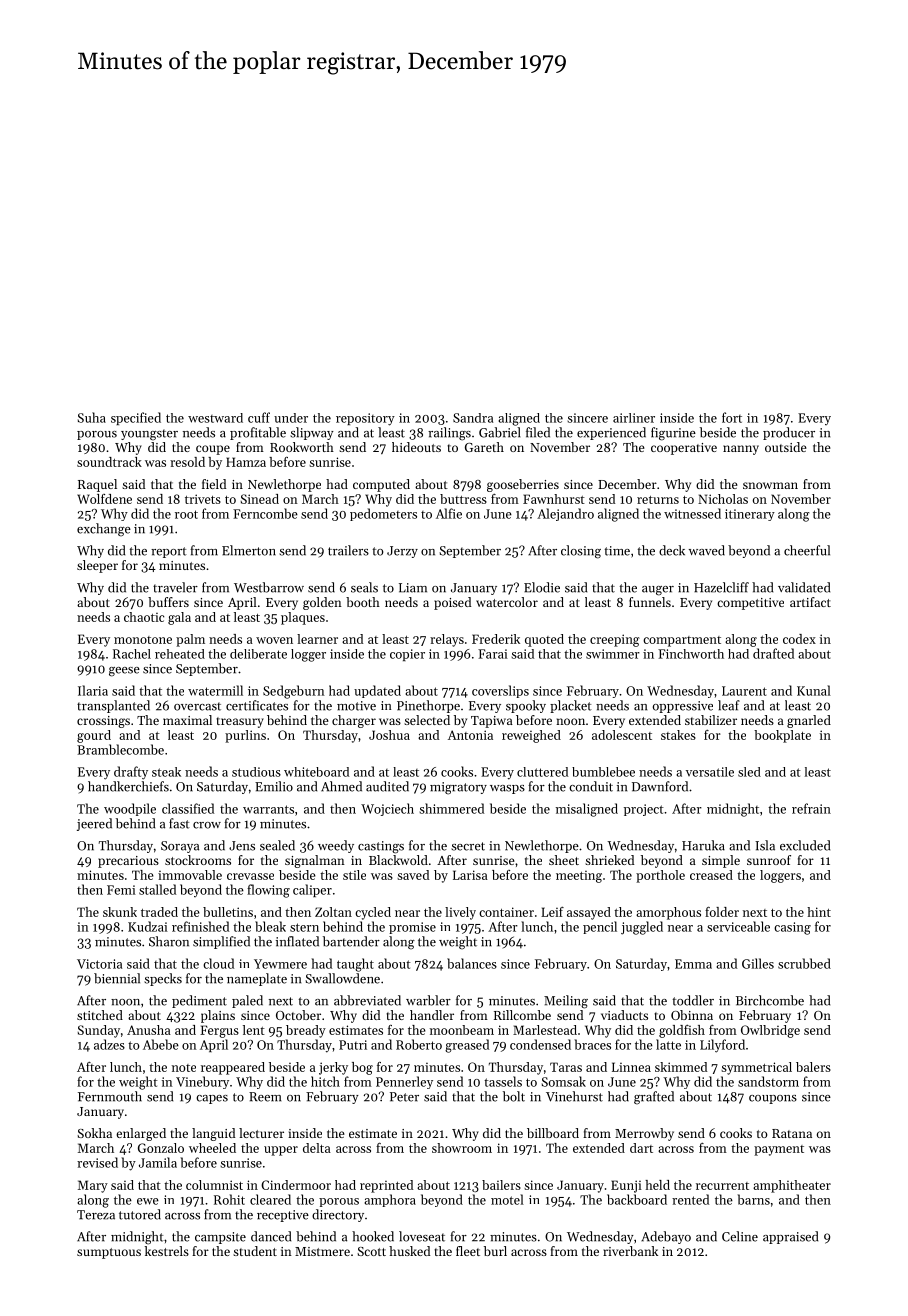  I want to click on husked, so click(409, 1251).
